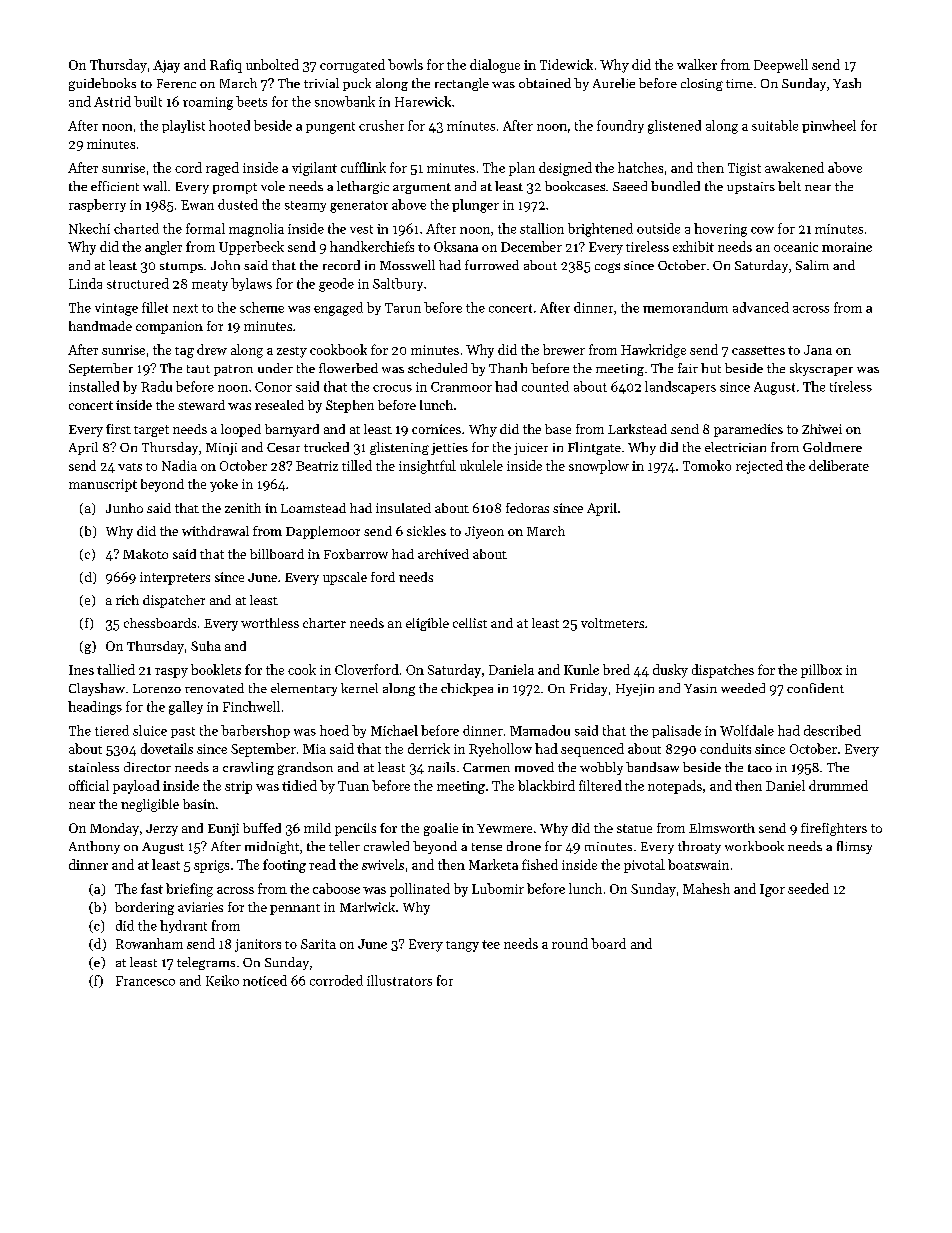  I want to click on Jana, so click(818, 350).
